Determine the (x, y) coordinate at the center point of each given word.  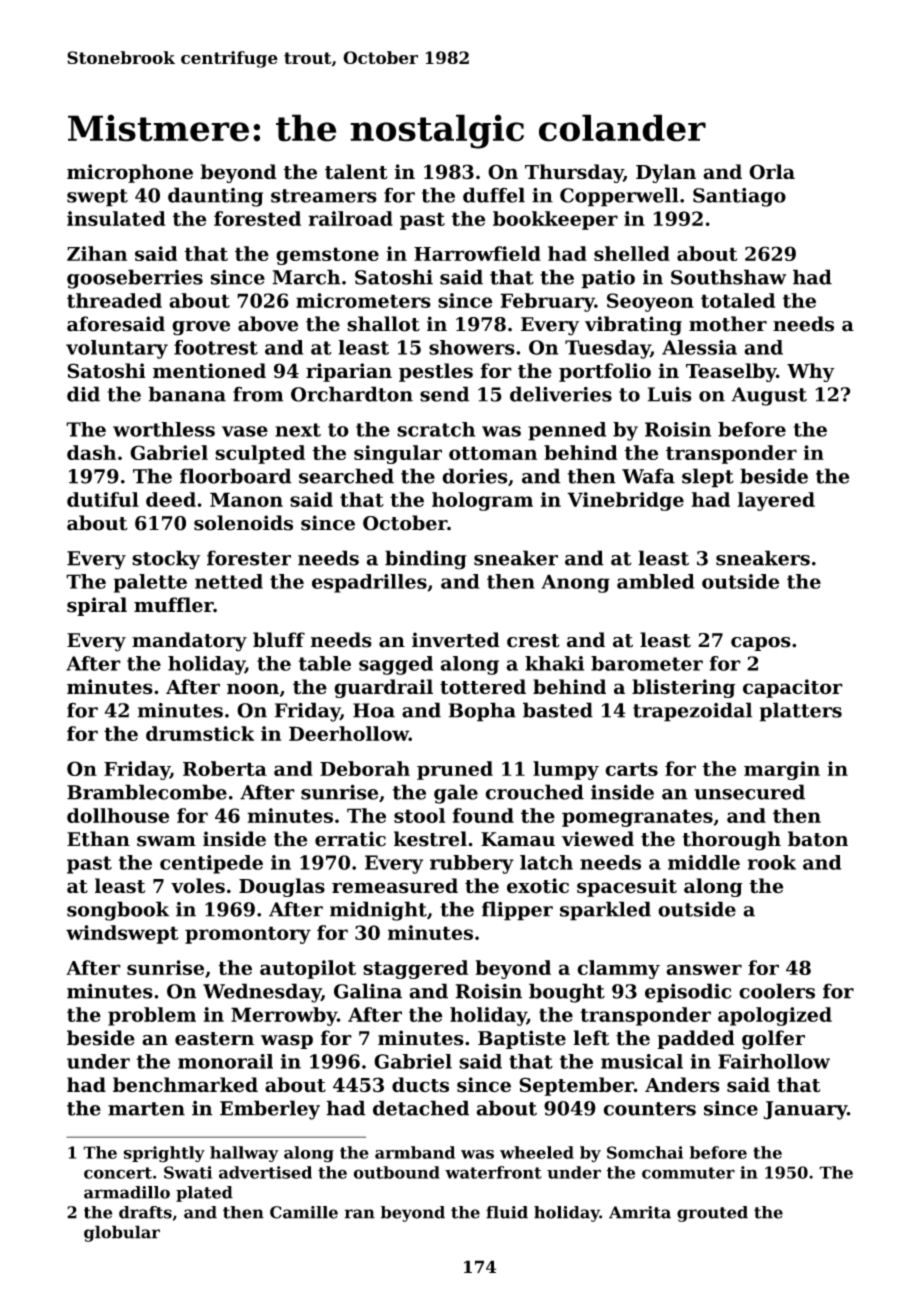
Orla (772, 172)
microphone (130, 173)
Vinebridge (625, 501)
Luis (670, 394)
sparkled (605, 911)
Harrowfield (477, 253)
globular (122, 1233)
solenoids (243, 523)
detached (421, 1108)
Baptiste (522, 1039)
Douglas (282, 887)
